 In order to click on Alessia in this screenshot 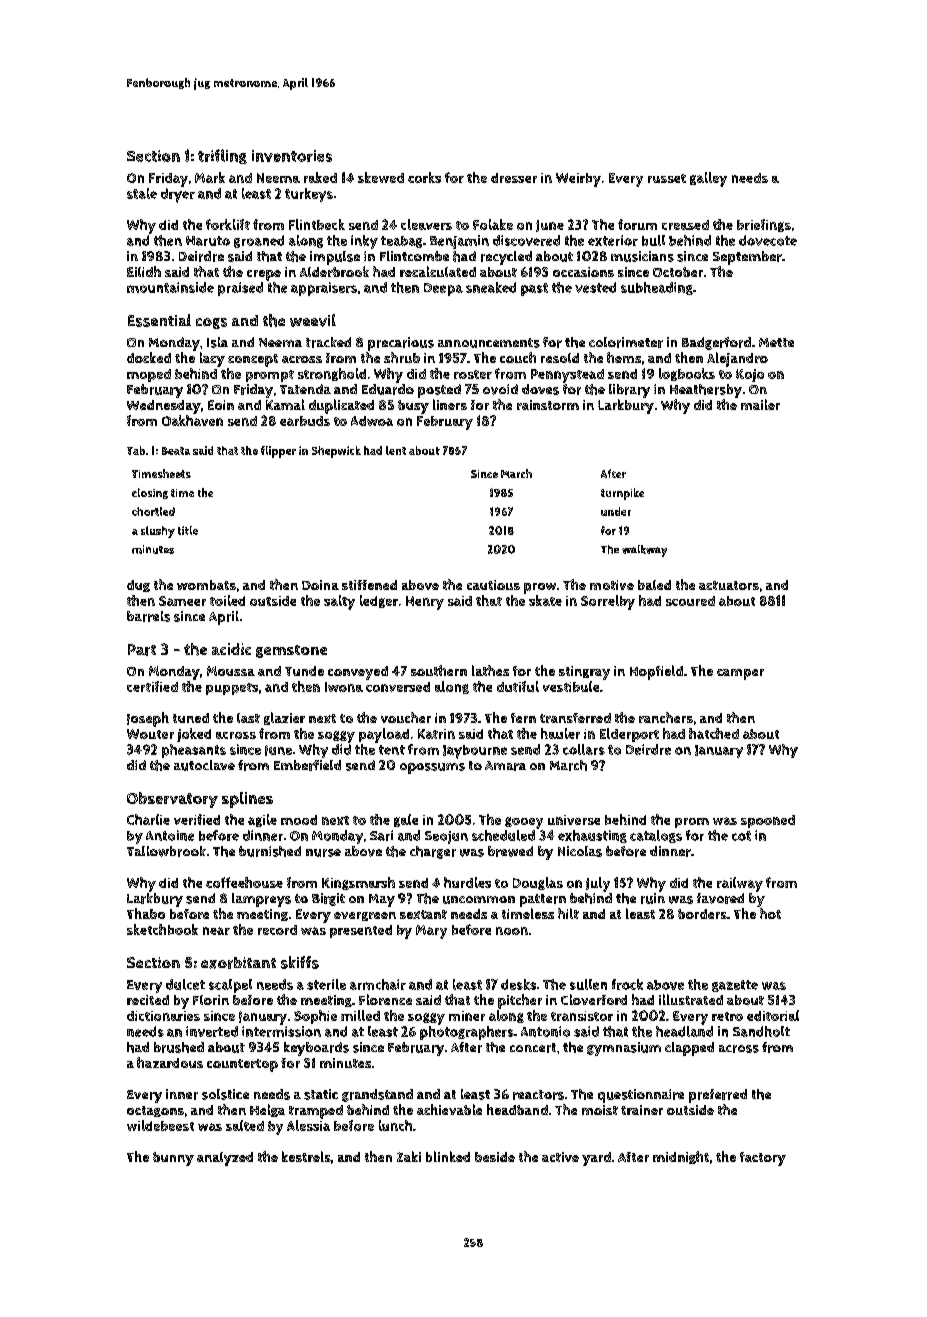, I will do `click(308, 1125)`.
